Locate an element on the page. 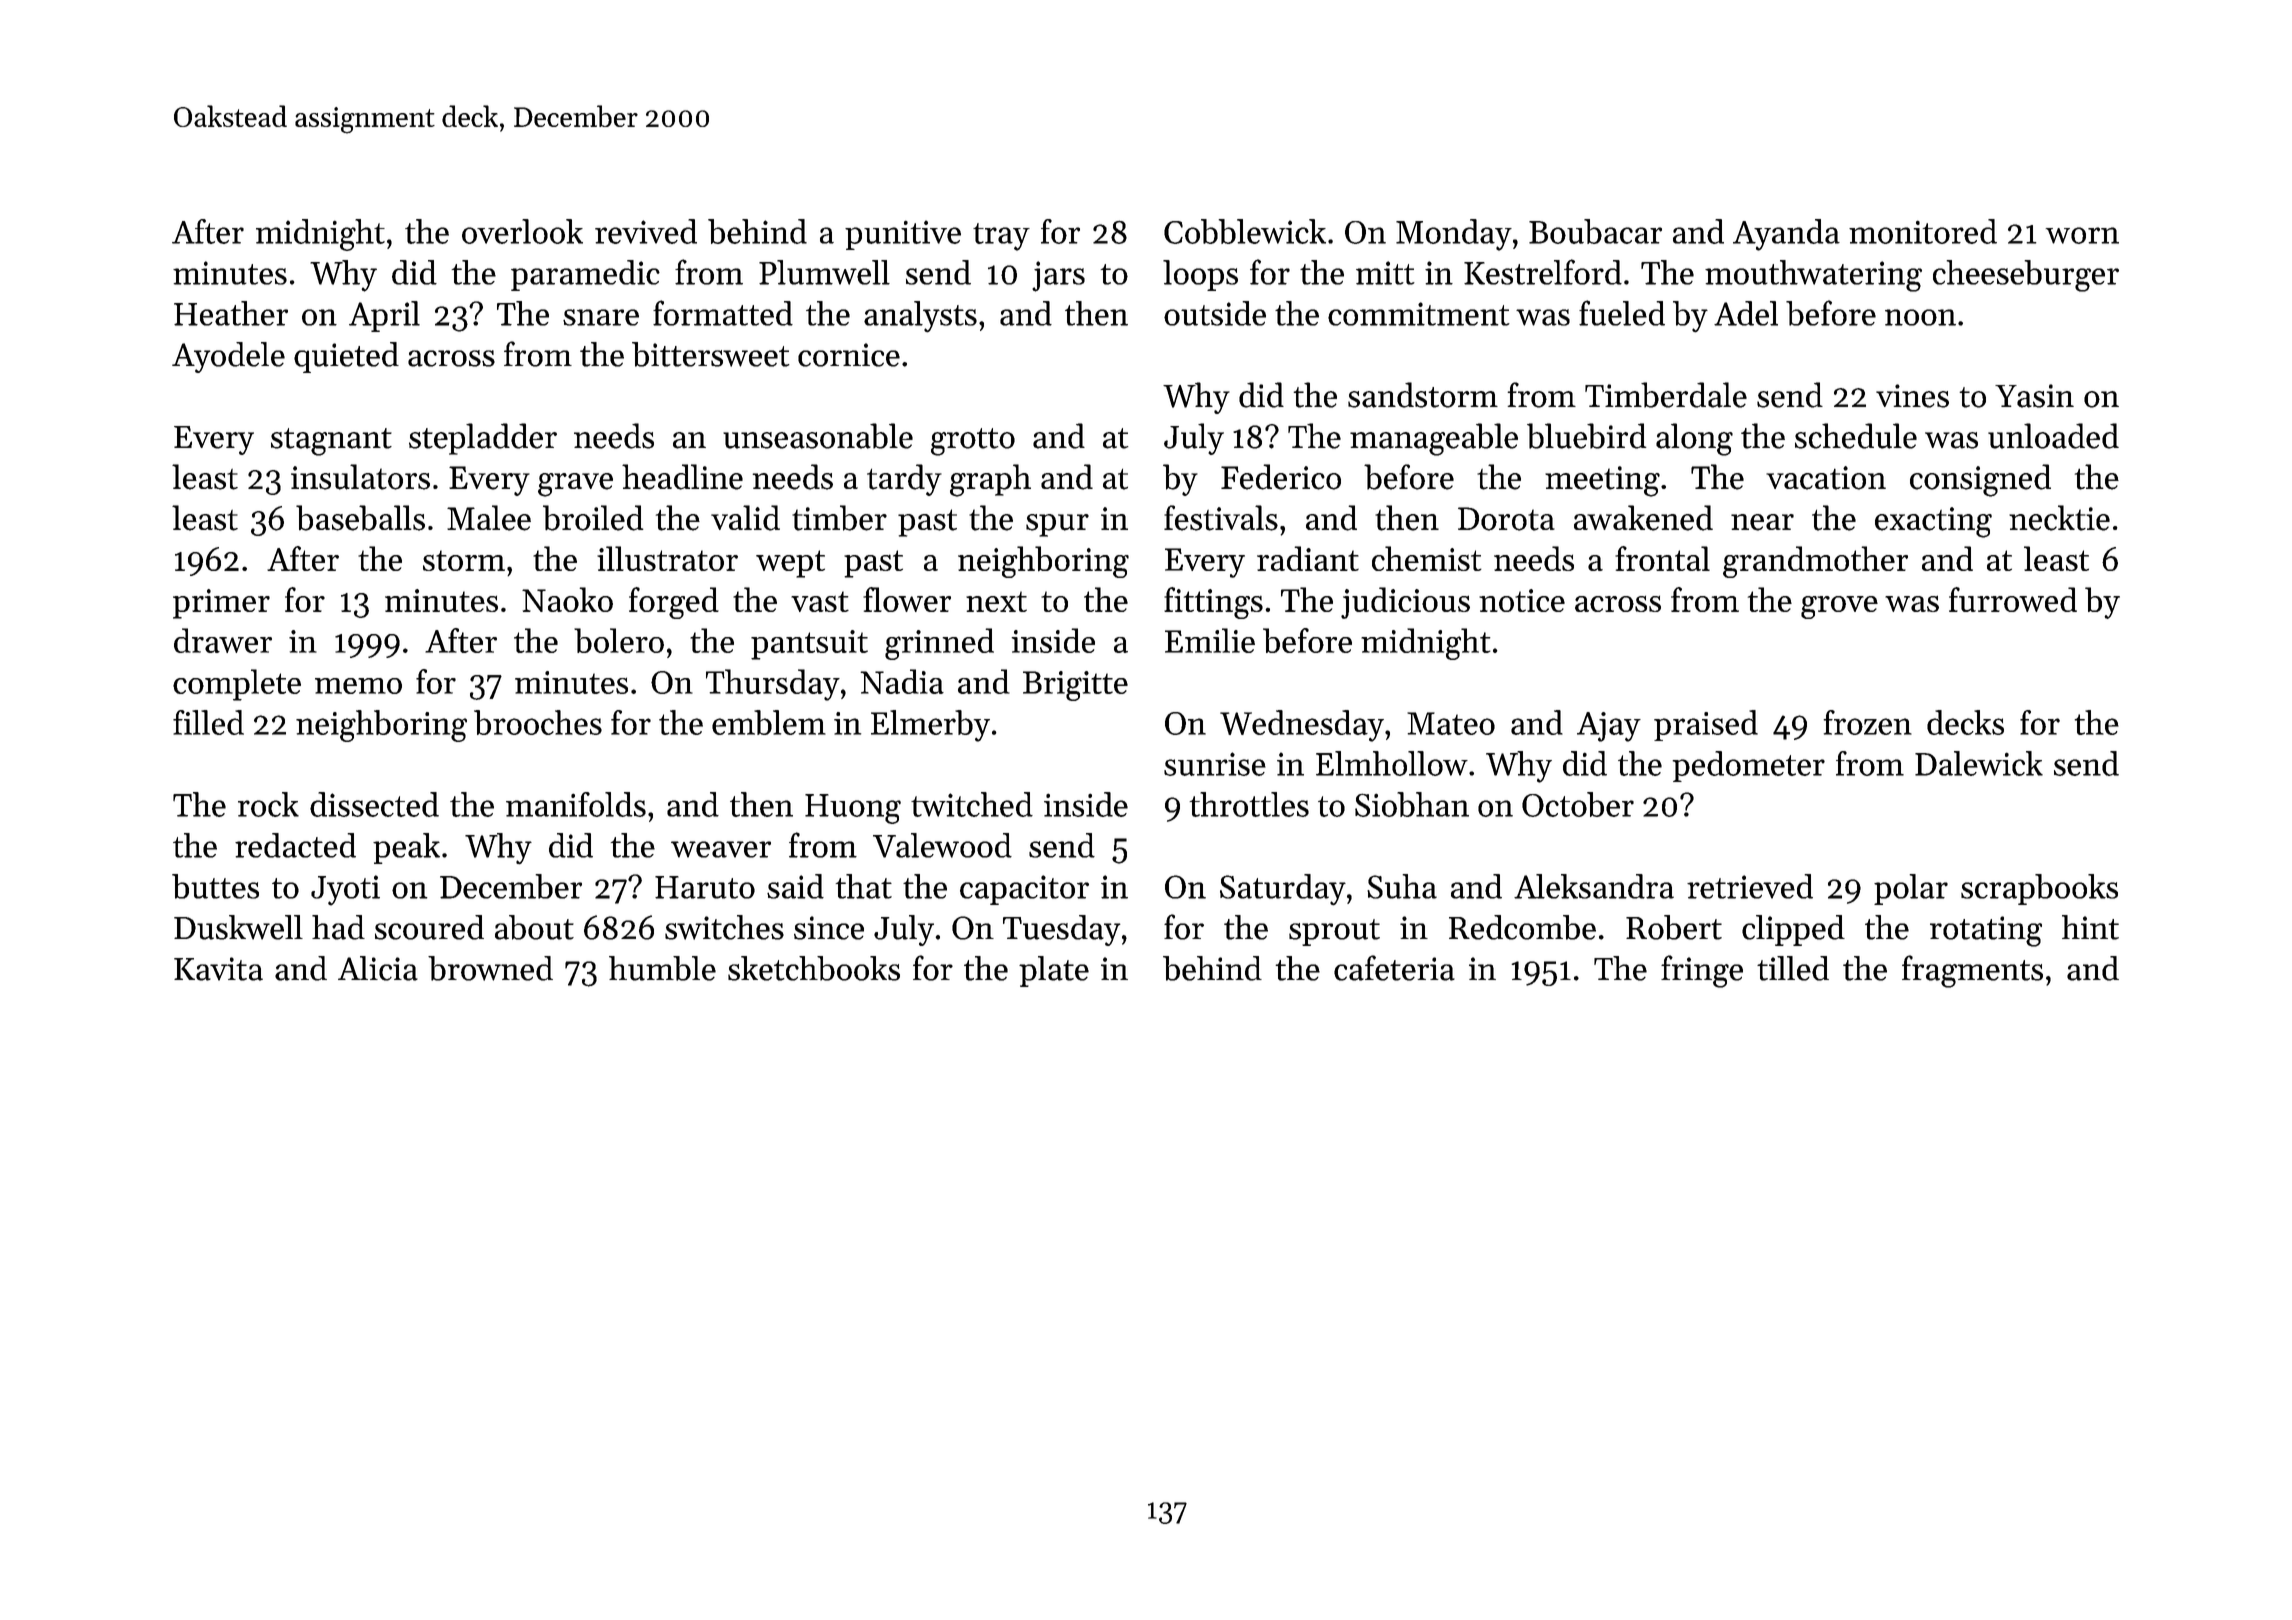 The width and height of the document is (2292, 1620). grandmother is located at coordinates (1815, 562).
